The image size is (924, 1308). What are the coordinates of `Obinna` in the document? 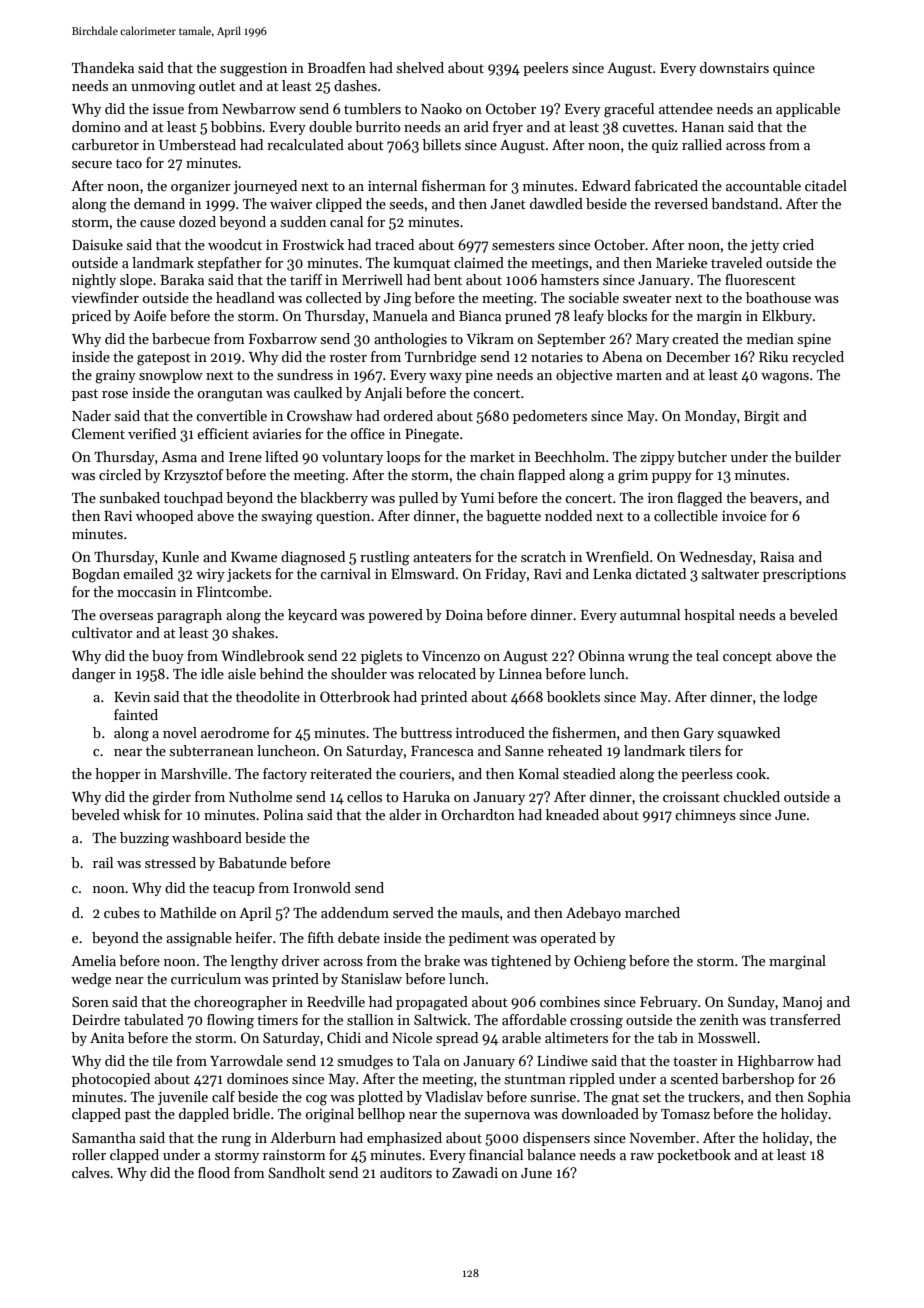 It's located at (601, 655).
